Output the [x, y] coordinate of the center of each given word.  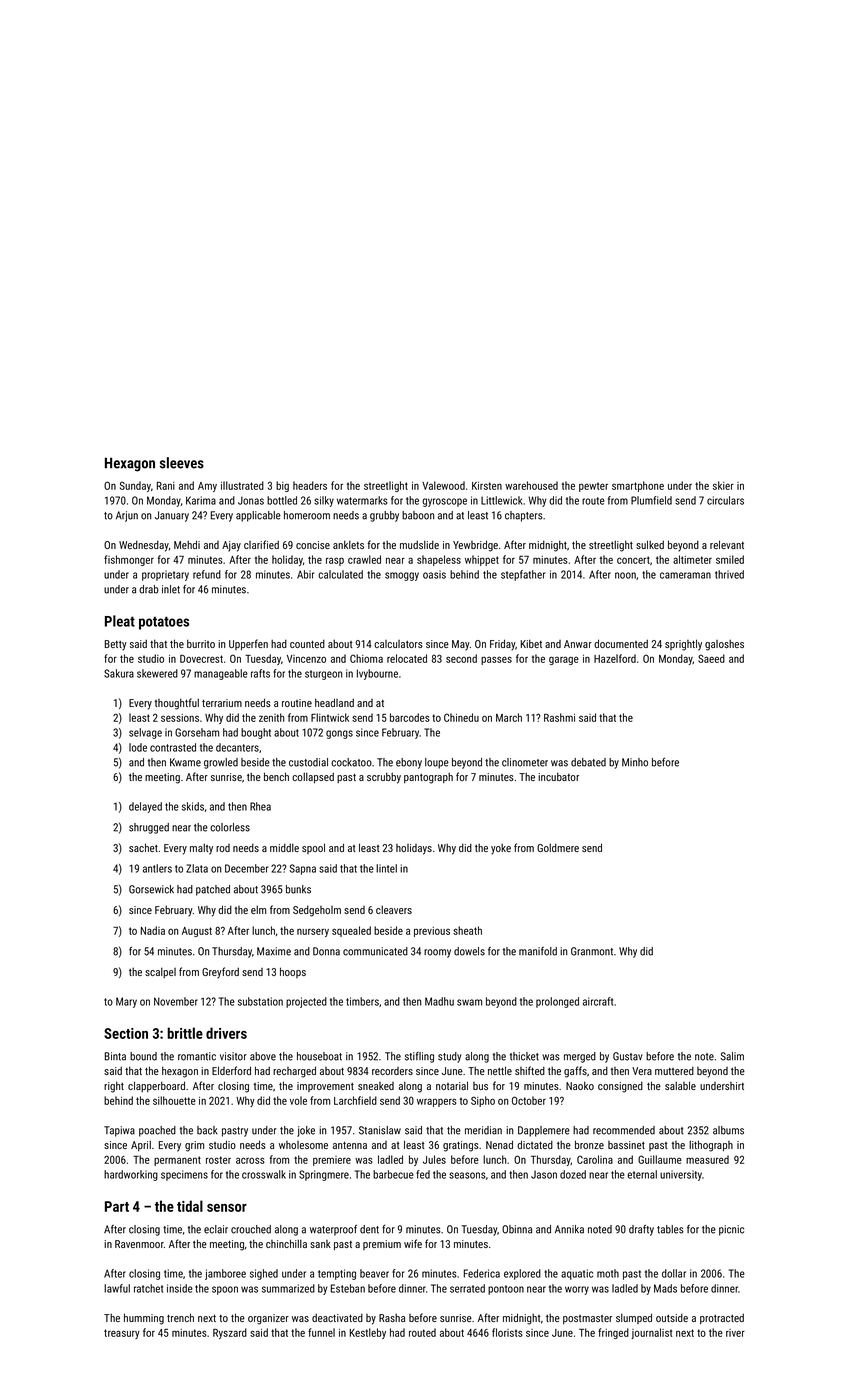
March [509, 717]
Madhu [439, 1001]
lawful [117, 1288]
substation [260, 1001]
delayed [145, 807]
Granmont [592, 951]
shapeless [439, 560]
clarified [261, 544]
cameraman [685, 575]
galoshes [724, 645]
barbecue [393, 1174]
